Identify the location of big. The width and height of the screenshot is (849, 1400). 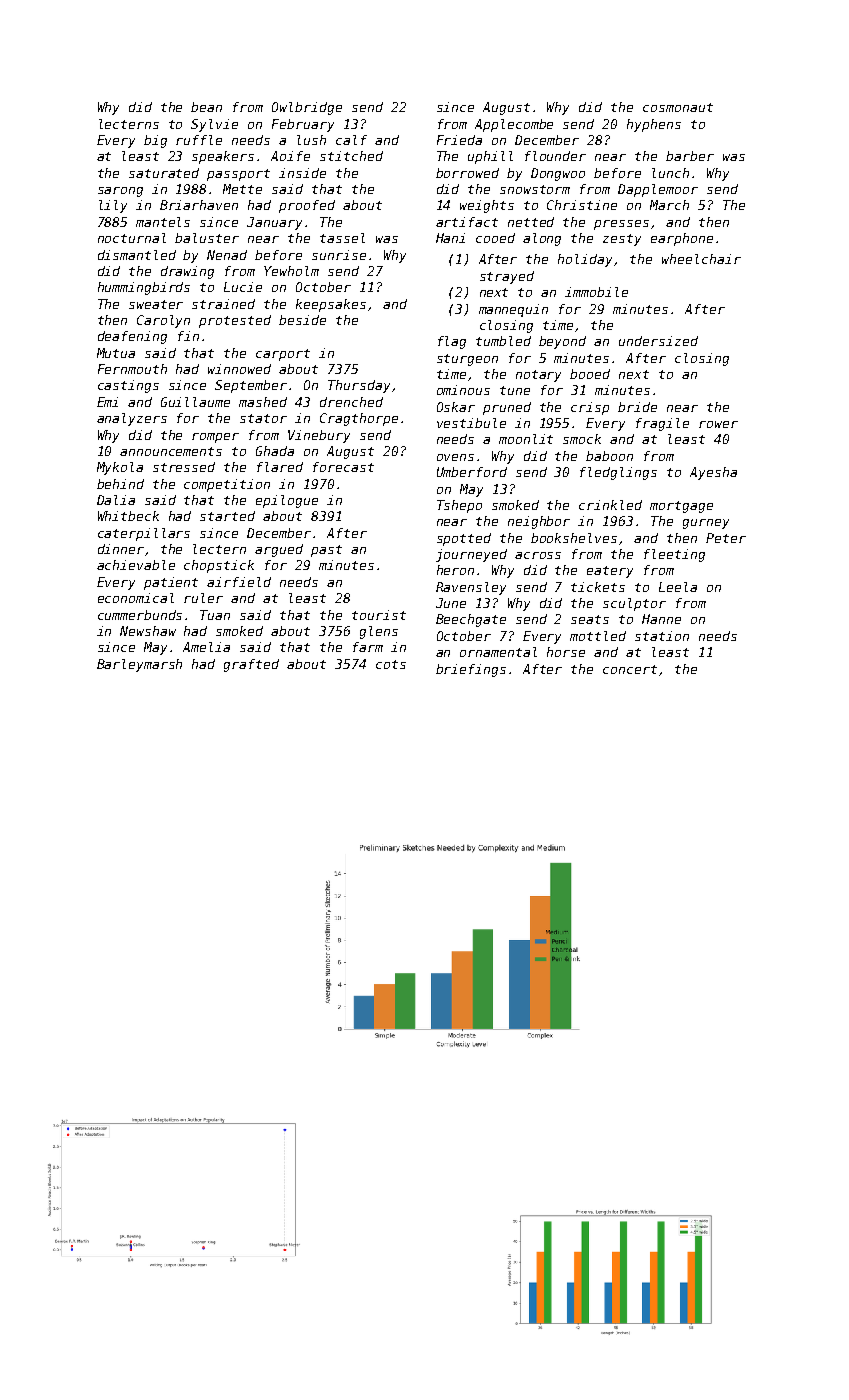
(155, 141).
